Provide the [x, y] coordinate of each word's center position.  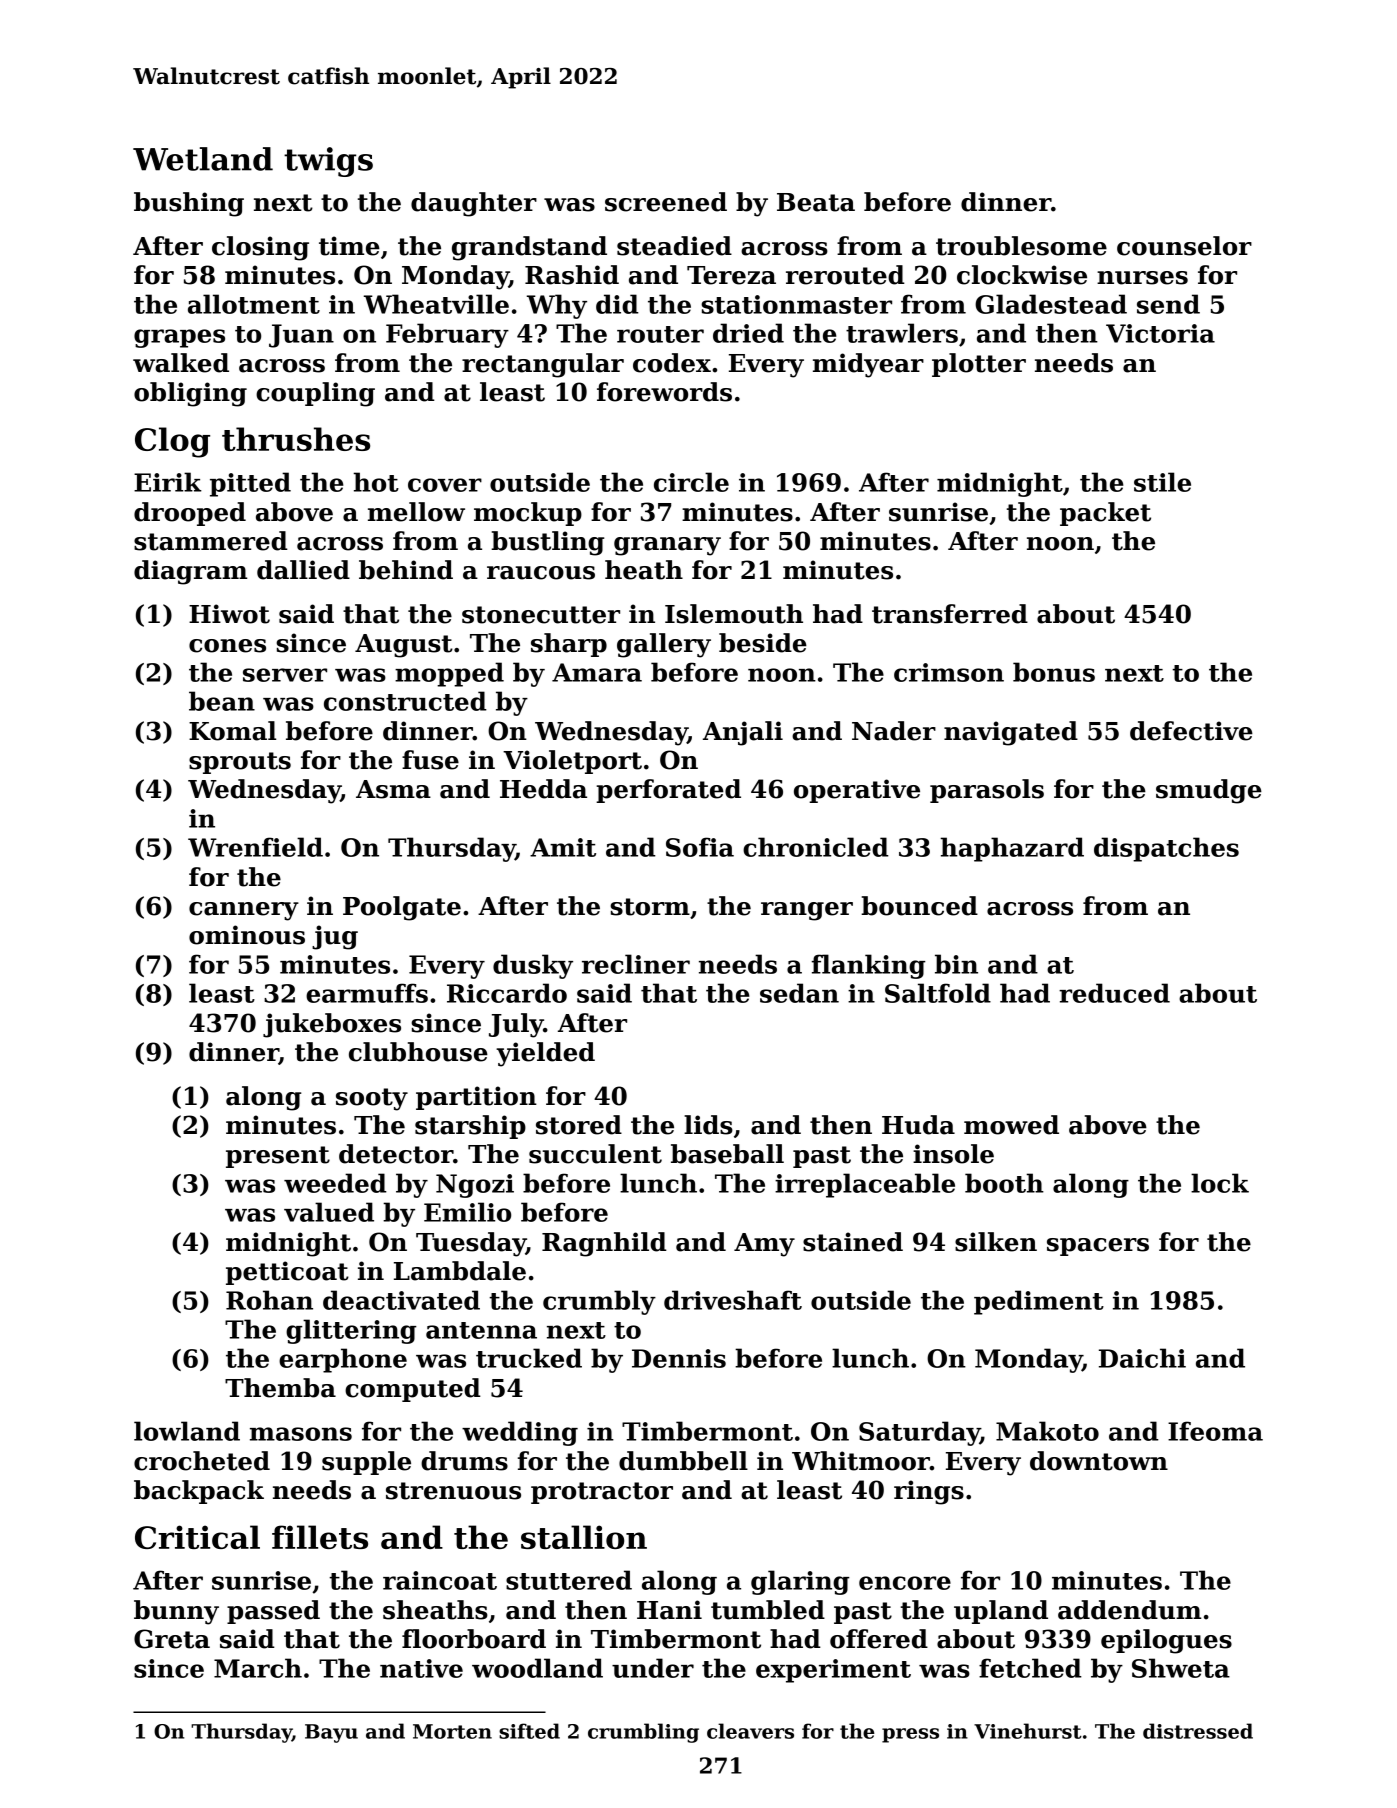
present [278, 1157]
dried [748, 333]
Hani [669, 1610]
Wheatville [436, 304]
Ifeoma [1215, 1431]
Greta [172, 1639]
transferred [950, 614]
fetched [1030, 1668]
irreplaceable [865, 1185]
